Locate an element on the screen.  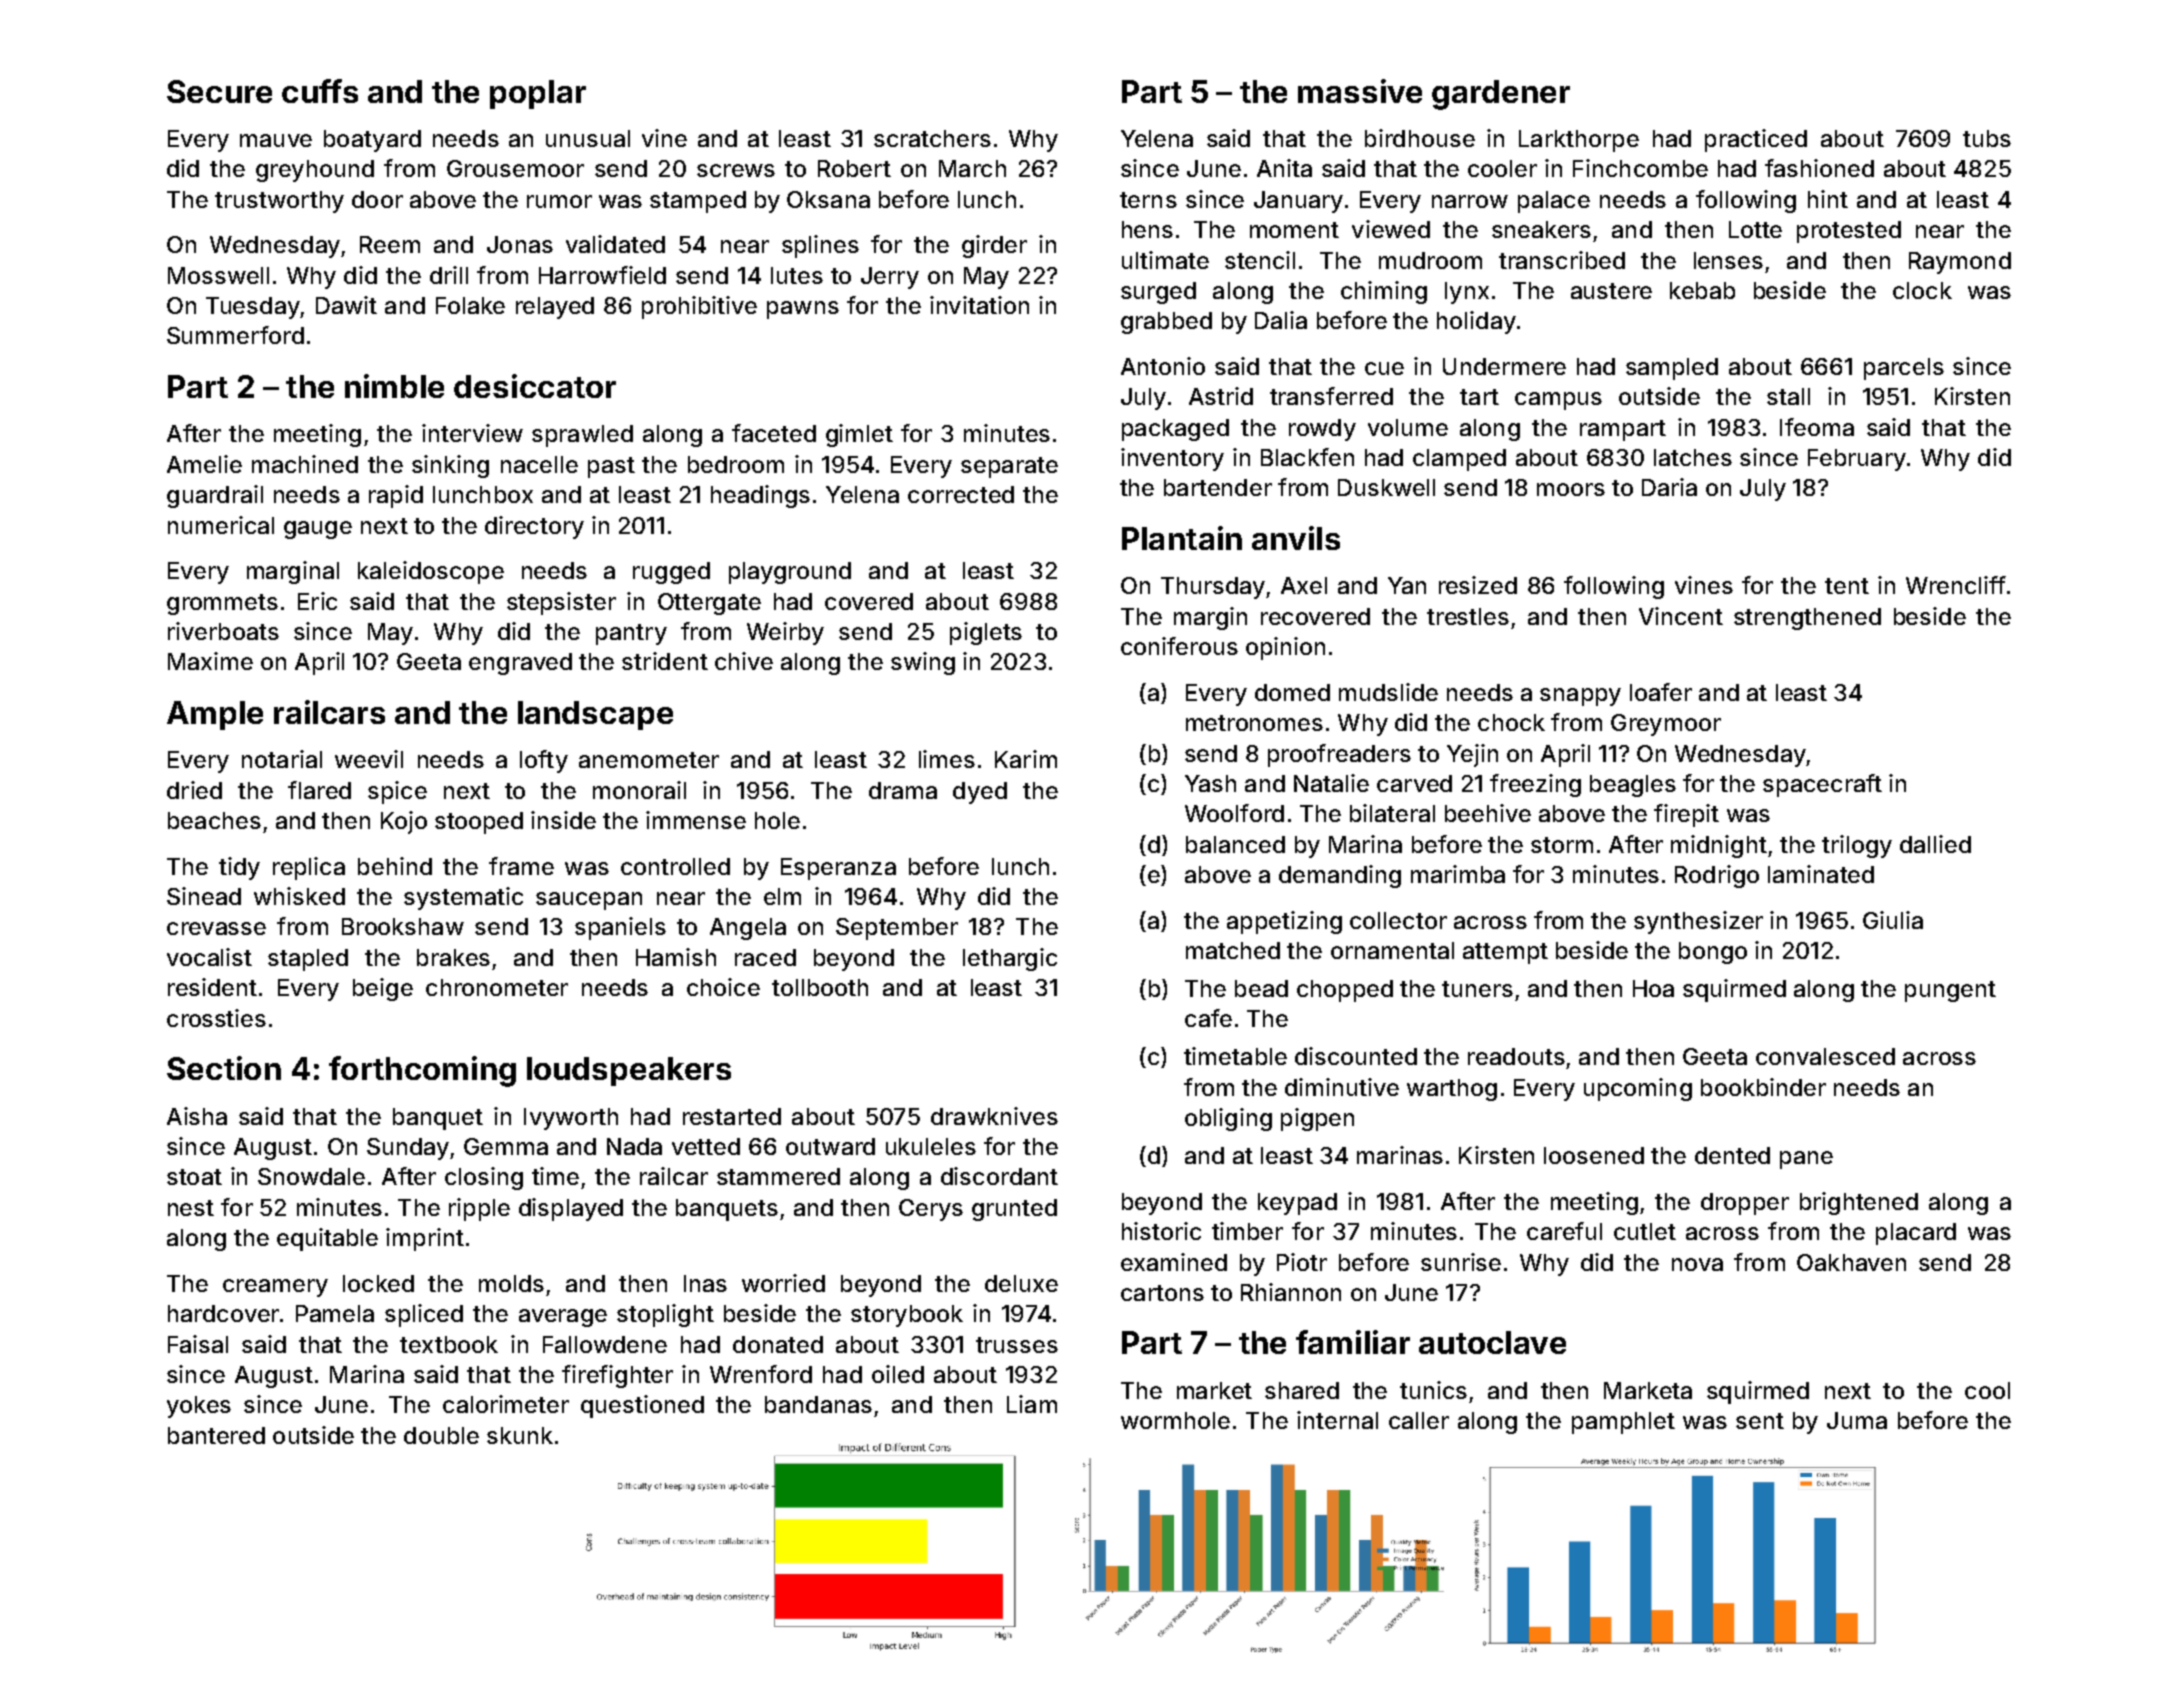
hardcover is located at coordinates (223, 1313).
